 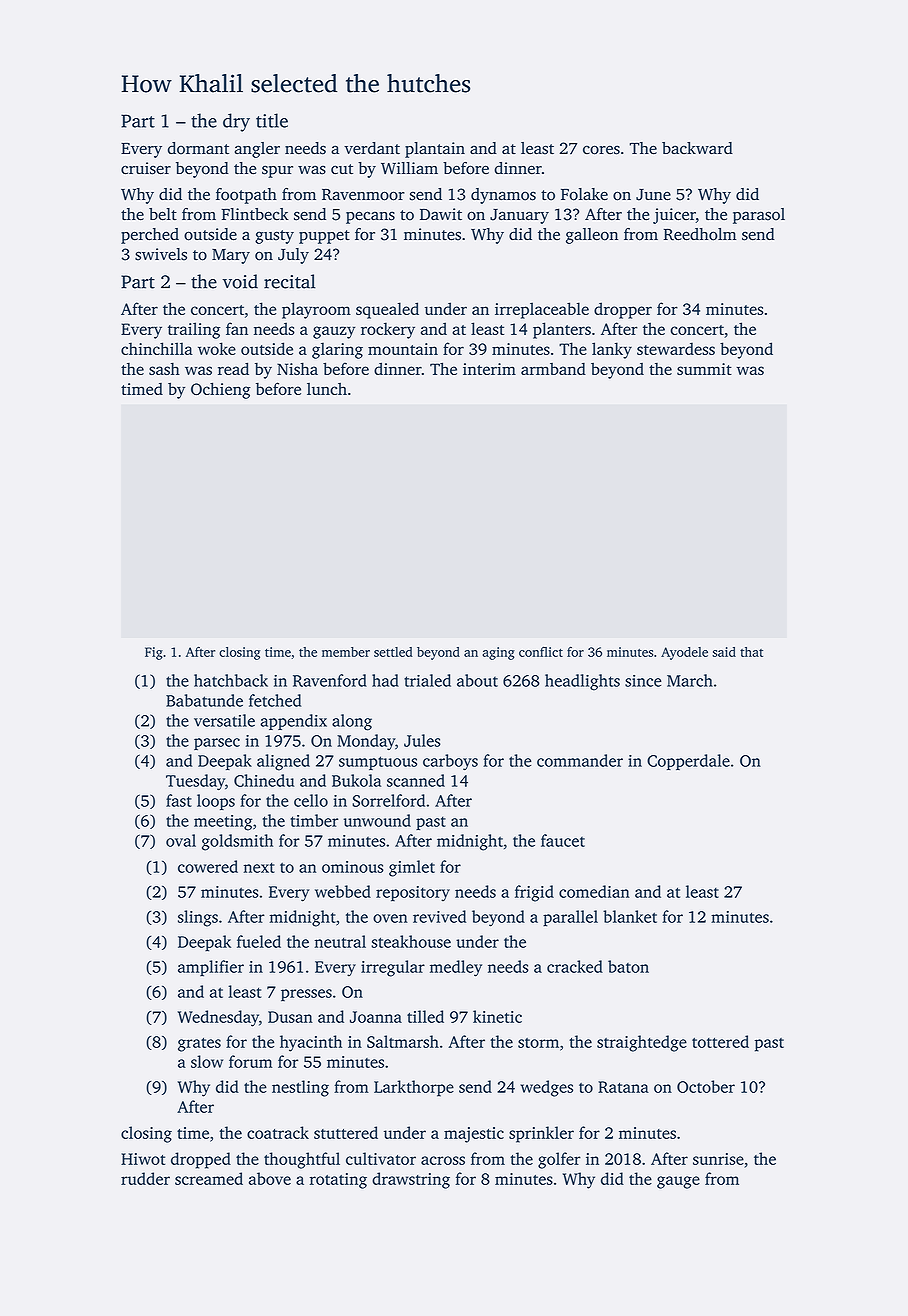 What do you see at coordinates (628, 966) in the page?
I see `baton` at bounding box center [628, 966].
